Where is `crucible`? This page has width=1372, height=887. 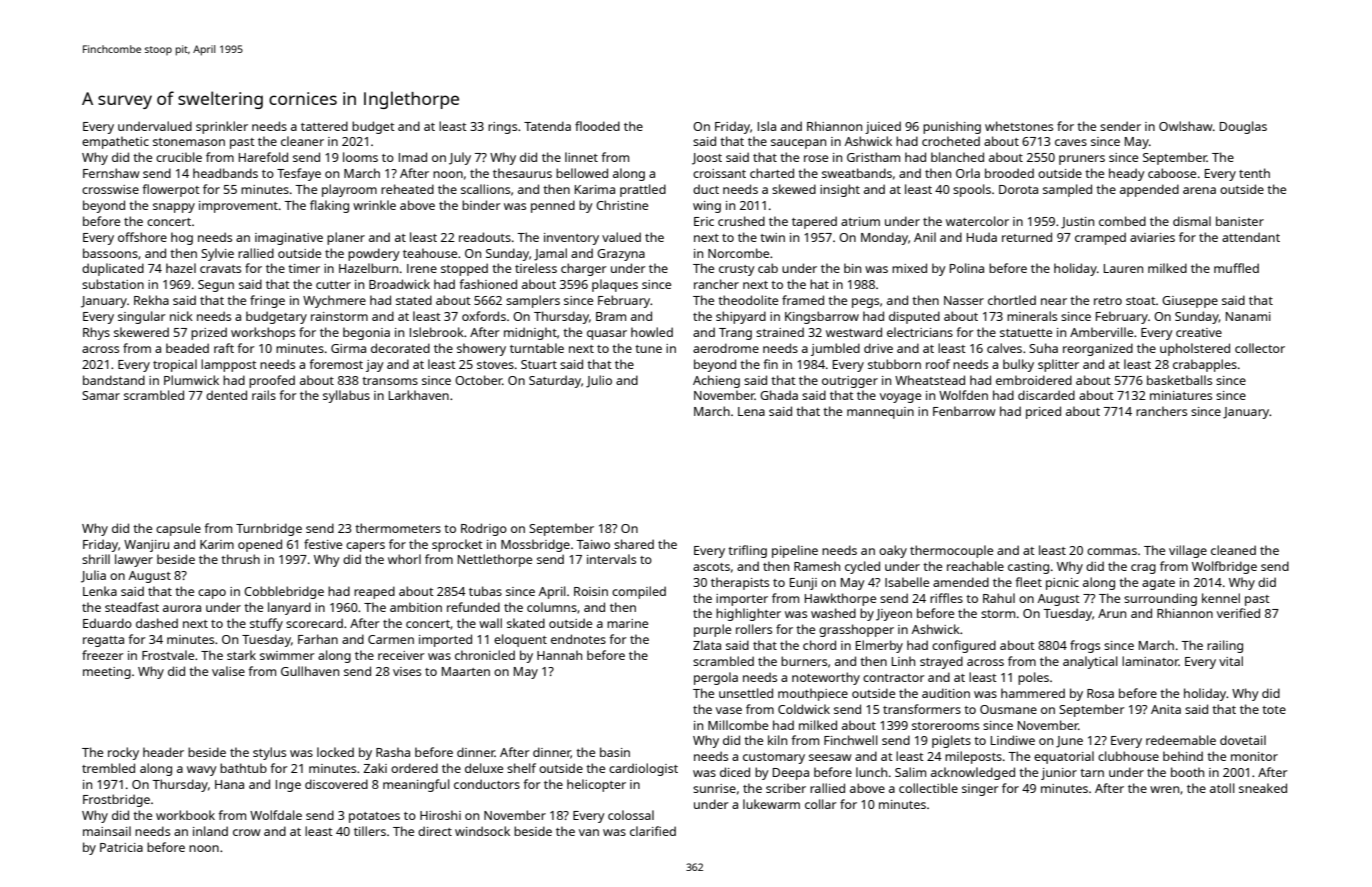 crucible is located at coordinates (179, 157).
